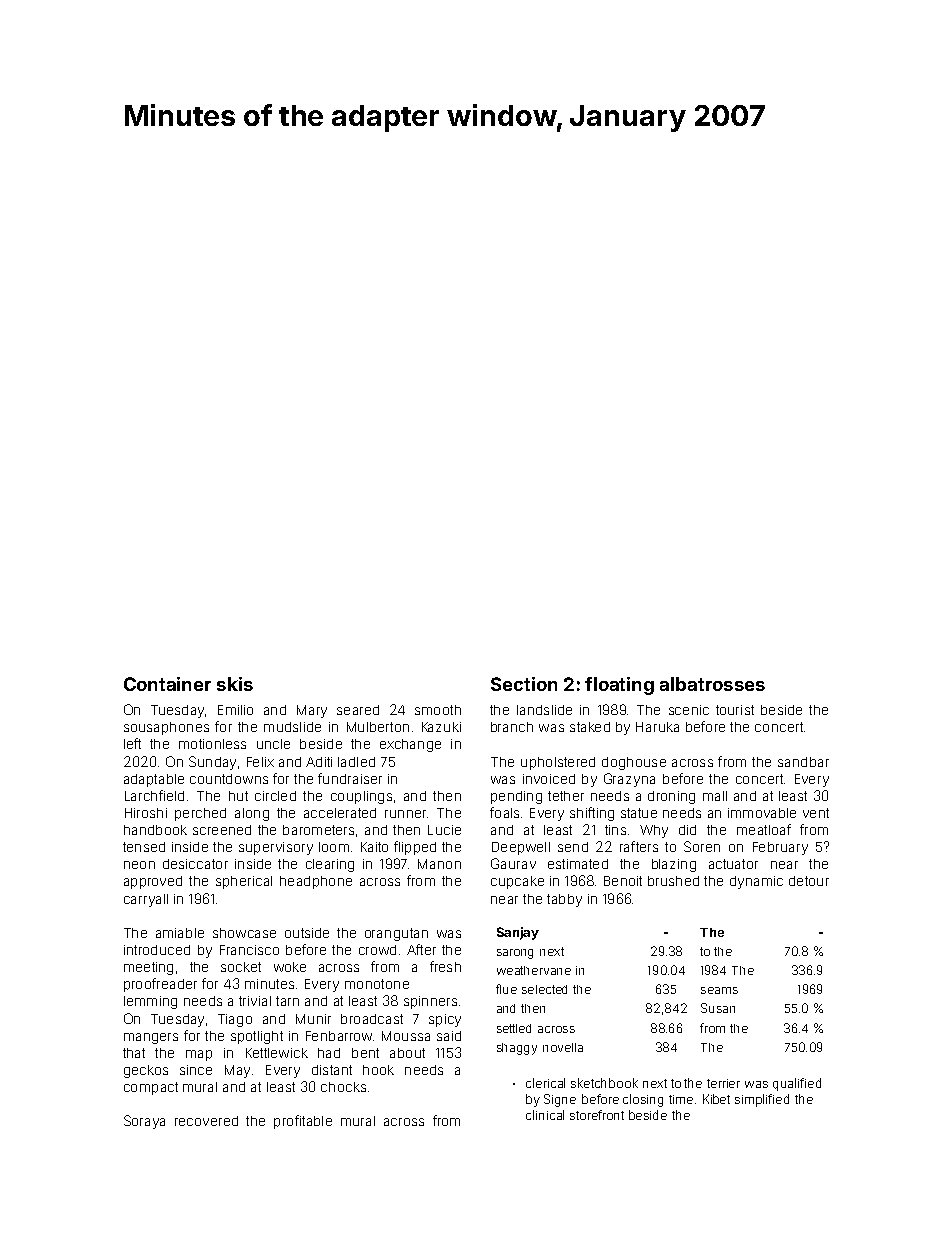  Describe the element at coordinates (524, 684) in the screenshot. I see `Section` at that location.
